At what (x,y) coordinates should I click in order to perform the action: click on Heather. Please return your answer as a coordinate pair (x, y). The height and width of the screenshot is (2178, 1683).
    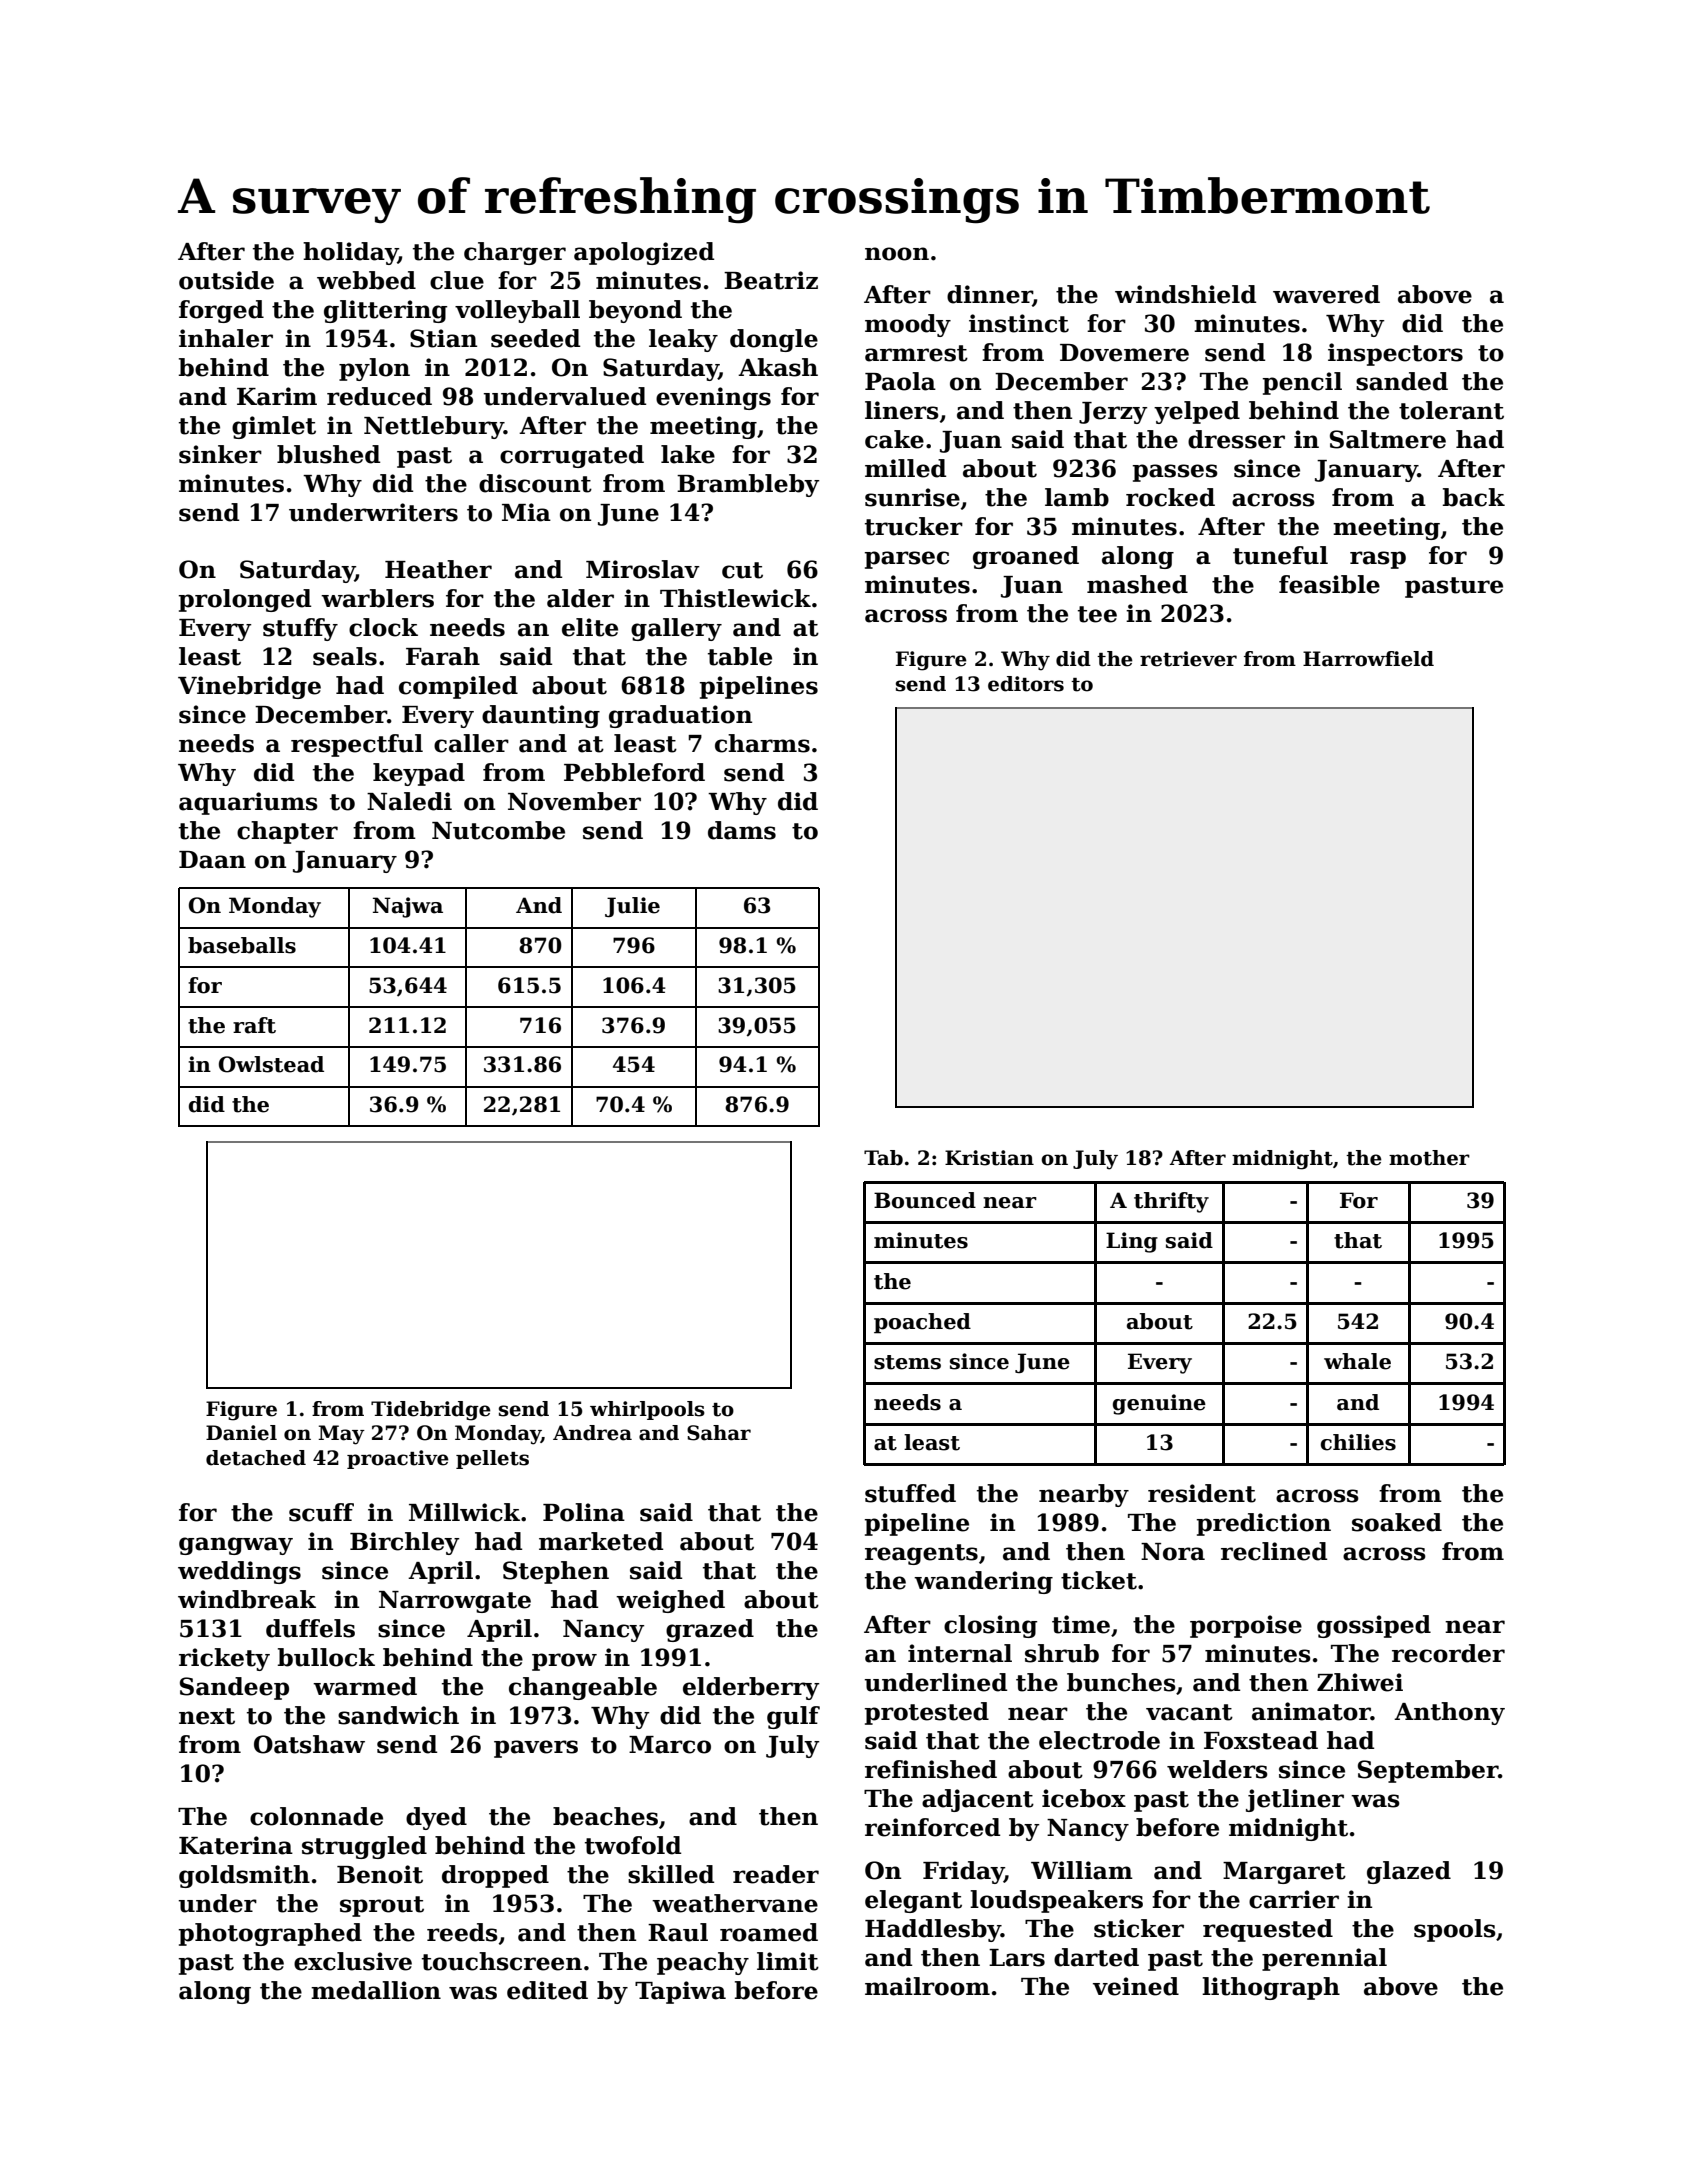
    Looking at the image, I should click on (438, 569).
